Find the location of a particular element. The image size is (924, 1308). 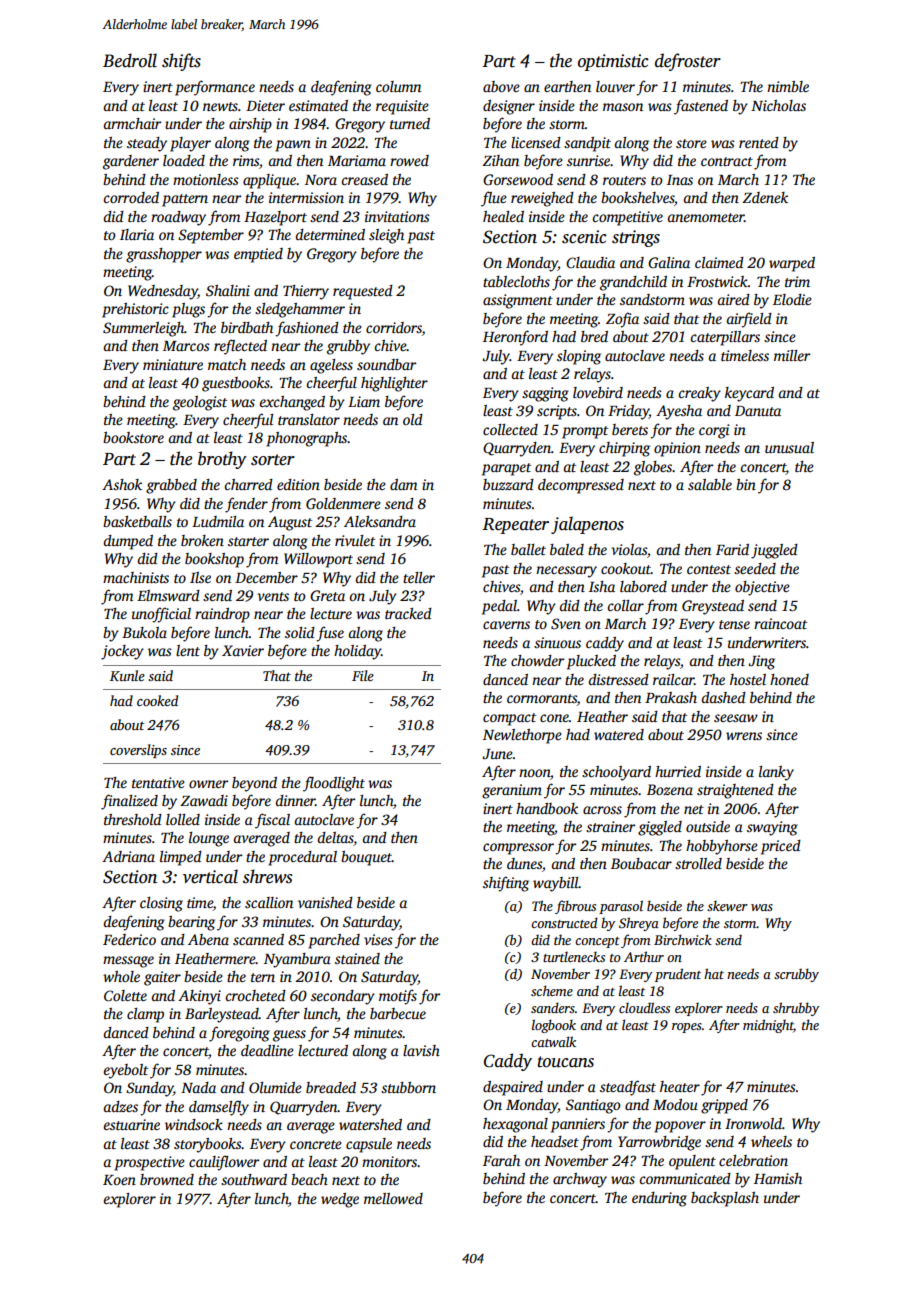

browned is located at coordinates (167, 1179).
